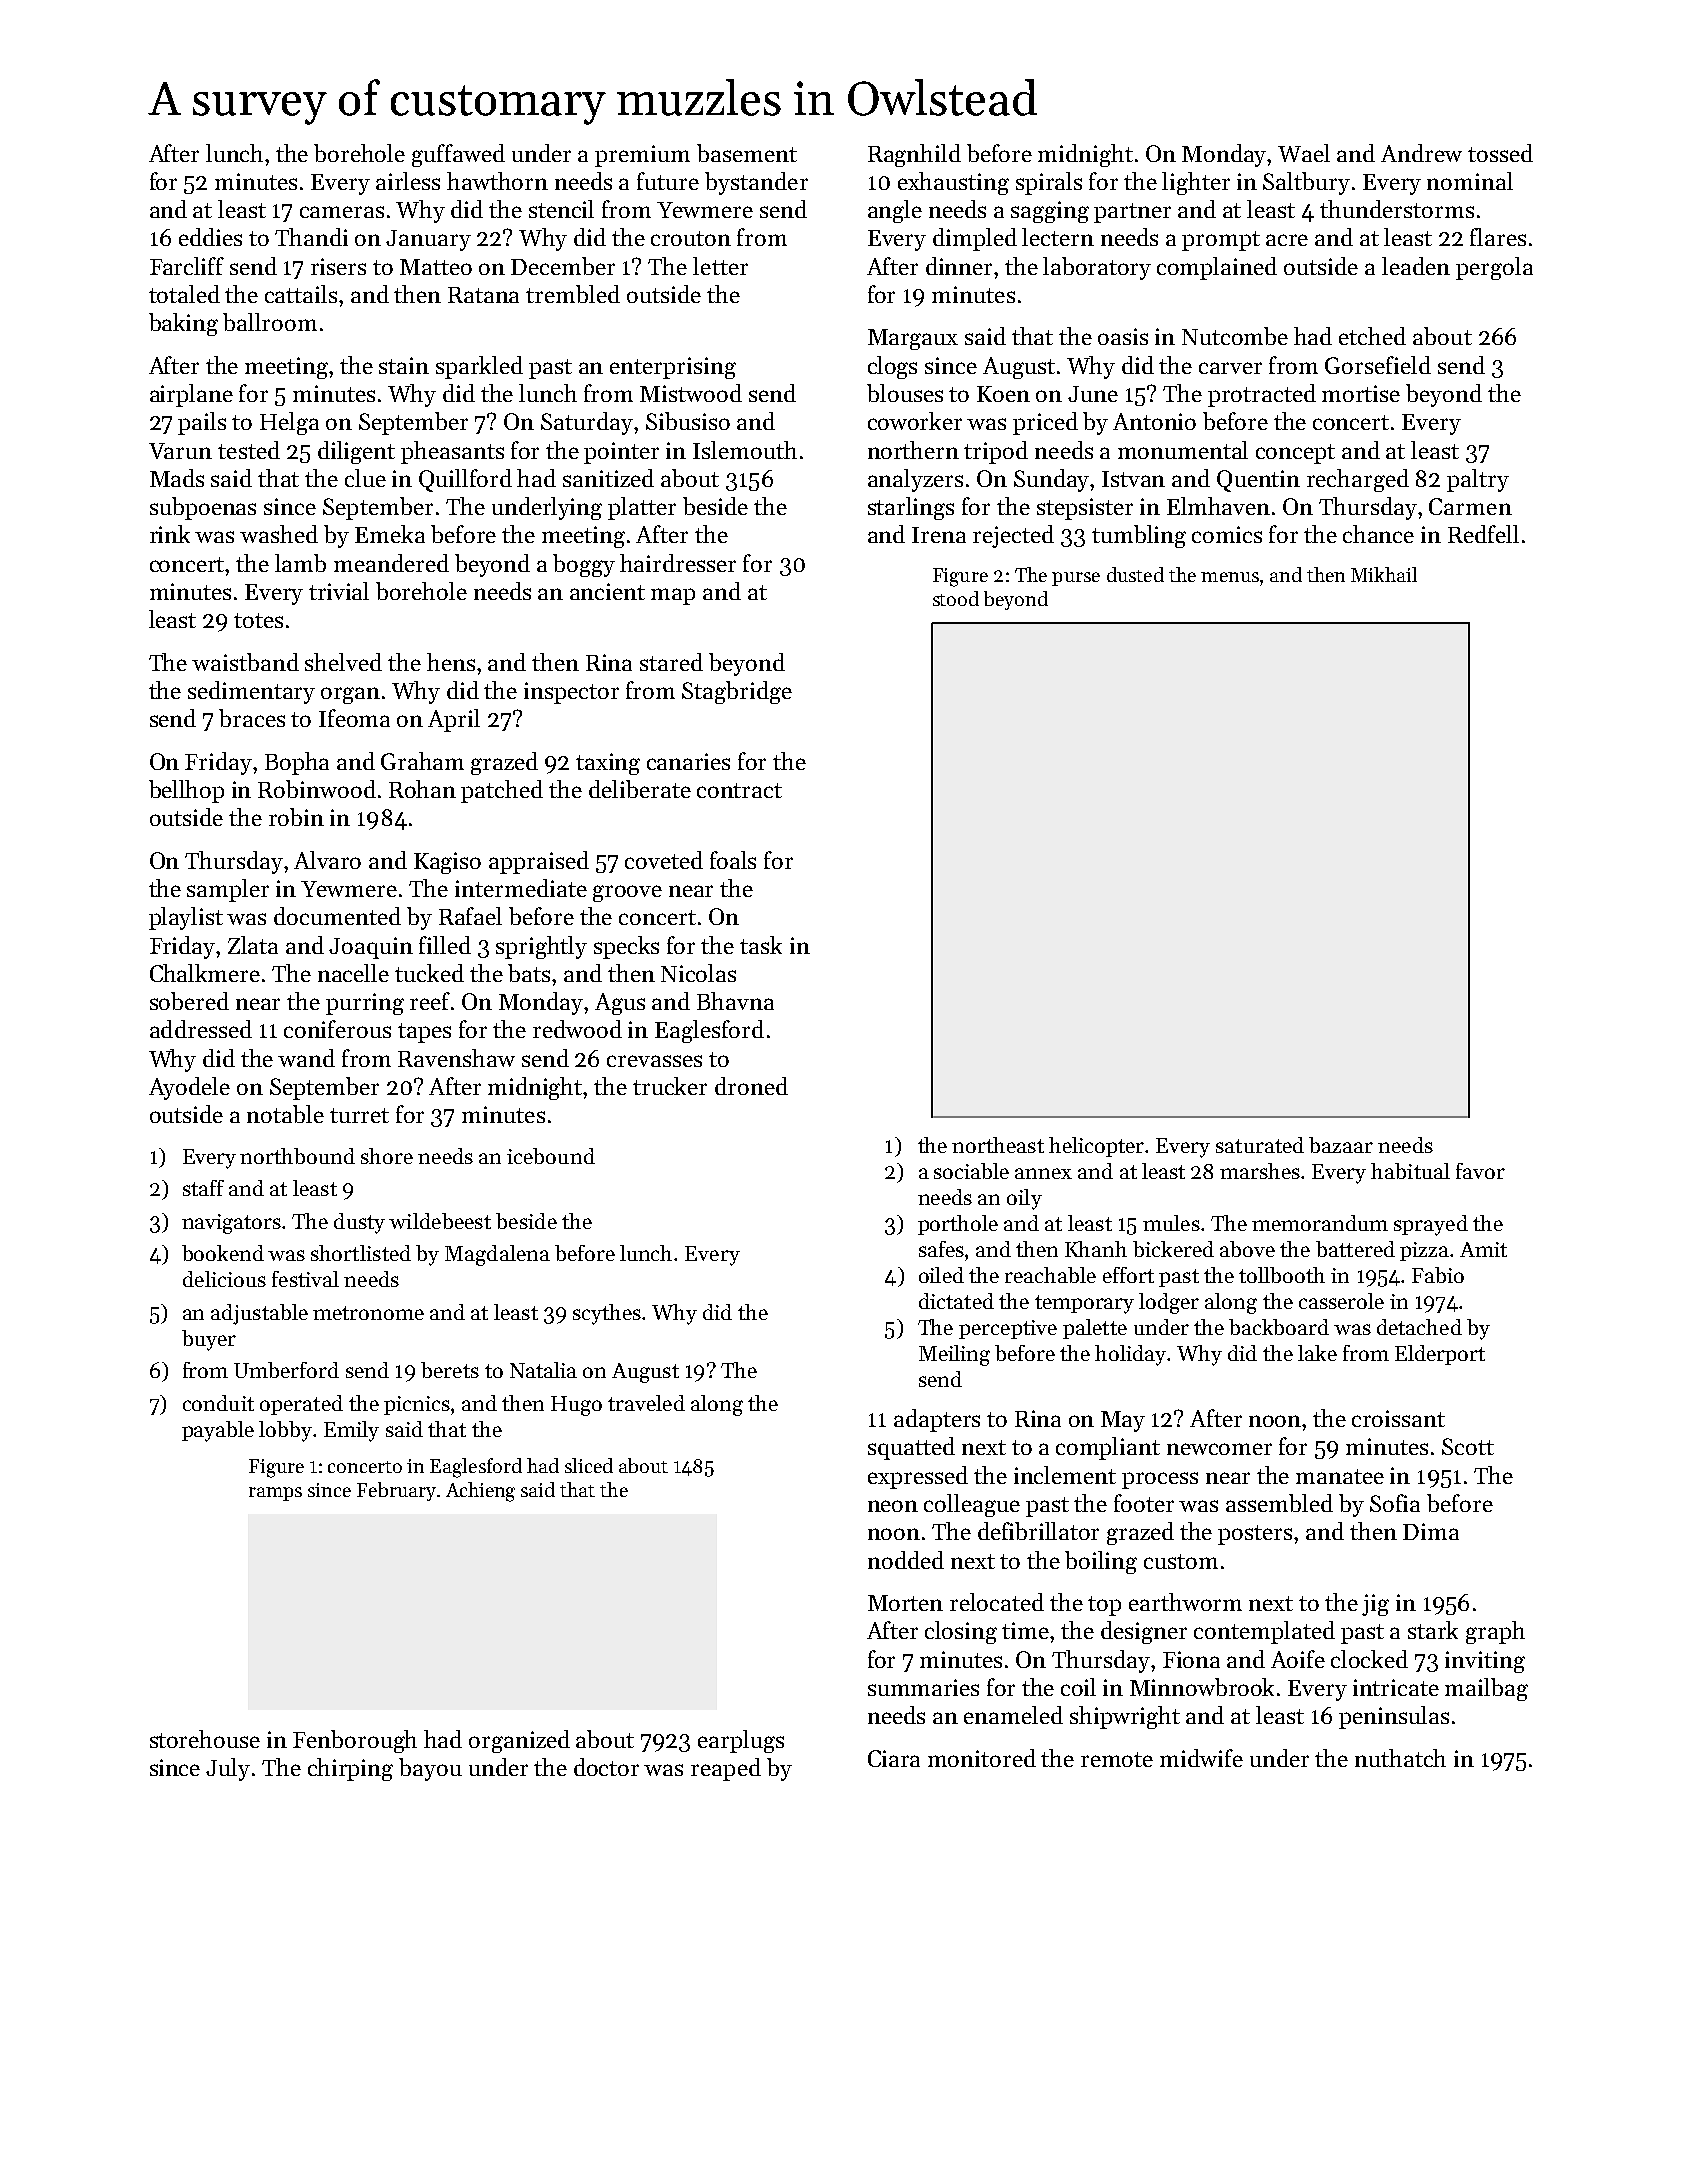 This screenshot has height=2178, width=1683. What do you see at coordinates (1398, 1418) in the screenshot?
I see `croissant` at bounding box center [1398, 1418].
